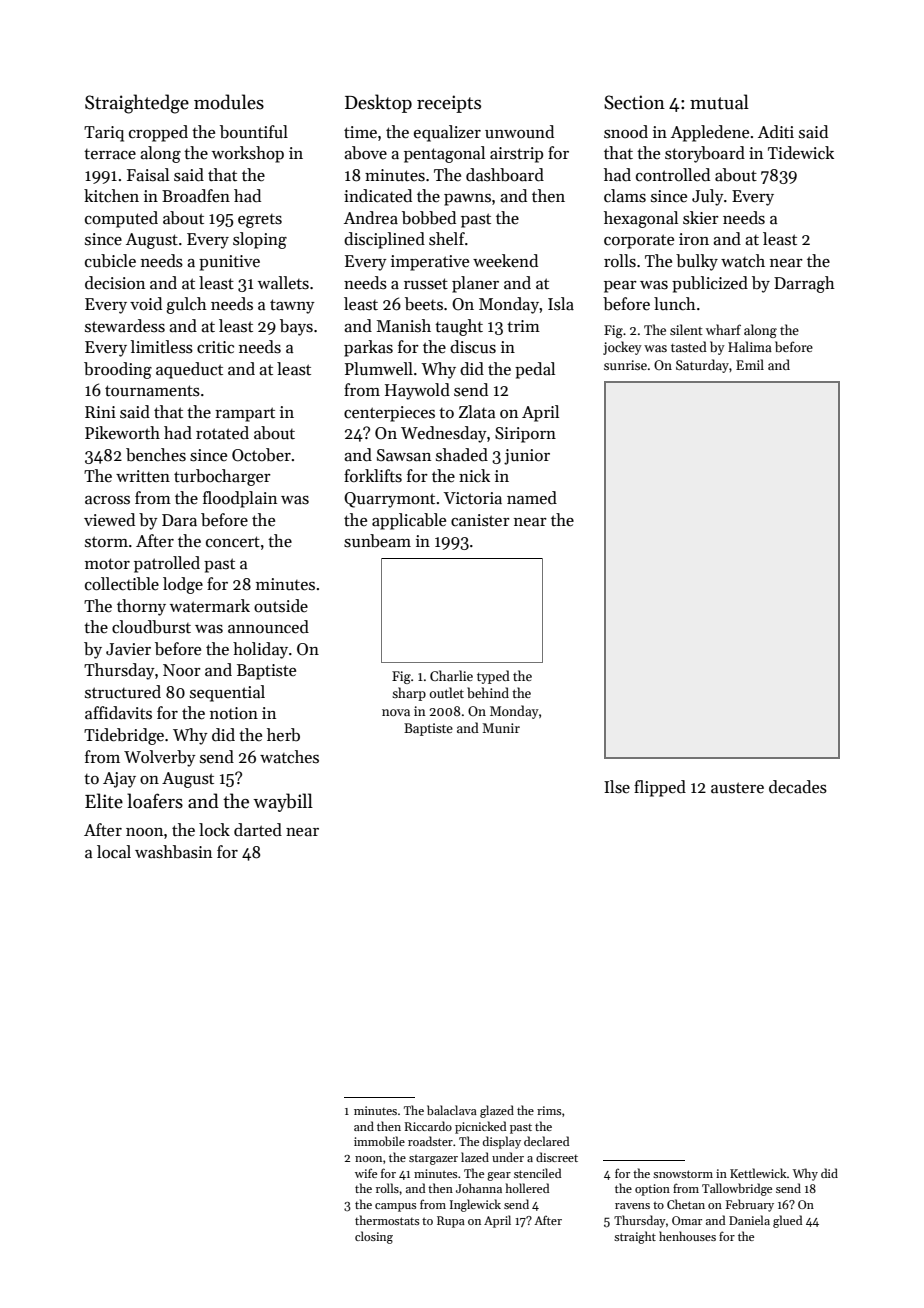 This document has height=1308, width=924. What do you see at coordinates (702, 366) in the document?
I see `Saturday` at bounding box center [702, 366].
